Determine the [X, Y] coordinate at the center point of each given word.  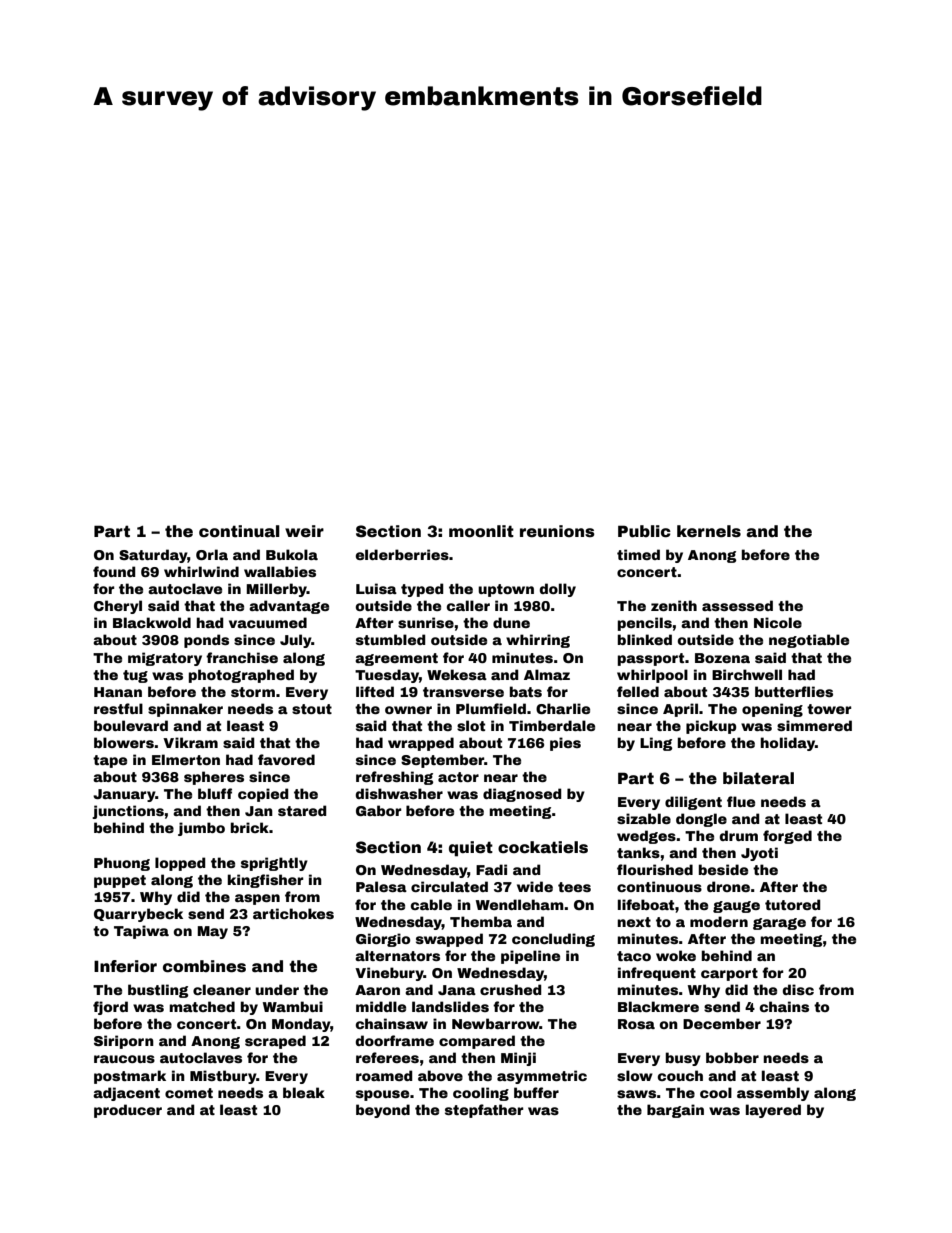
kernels [709, 531]
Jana [457, 990]
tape [110, 761]
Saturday [153, 556]
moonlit [481, 531]
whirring [538, 641]
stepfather [484, 1111]
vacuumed [268, 622]
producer [128, 1111]
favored [286, 759]
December [722, 1023]
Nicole [778, 622]
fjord [110, 1008]
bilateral [758, 778]
